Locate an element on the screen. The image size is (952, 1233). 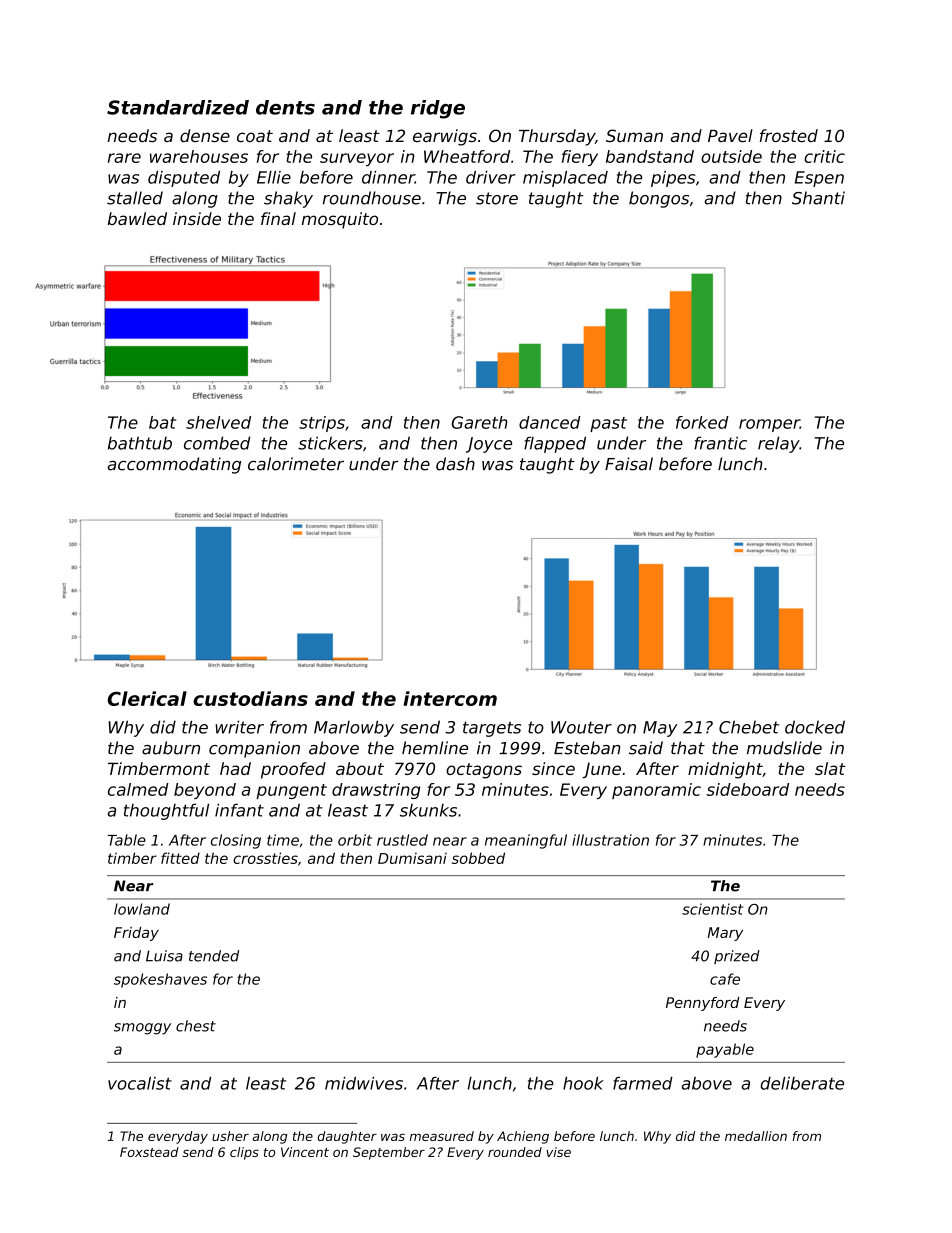
Chebet is located at coordinates (749, 727).
